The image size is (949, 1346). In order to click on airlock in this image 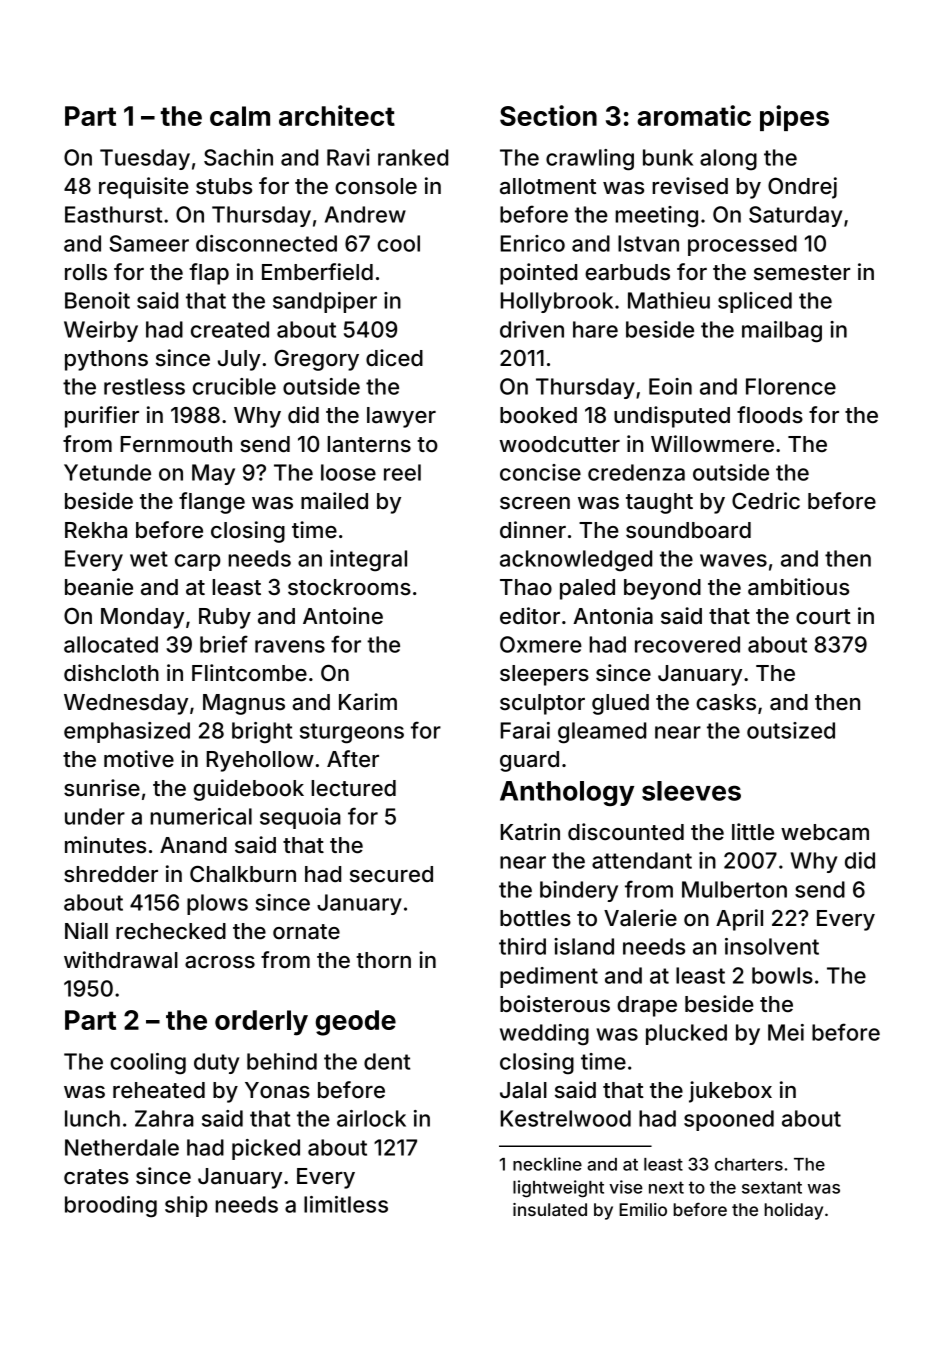, I will do `click(371, 1118)`.
